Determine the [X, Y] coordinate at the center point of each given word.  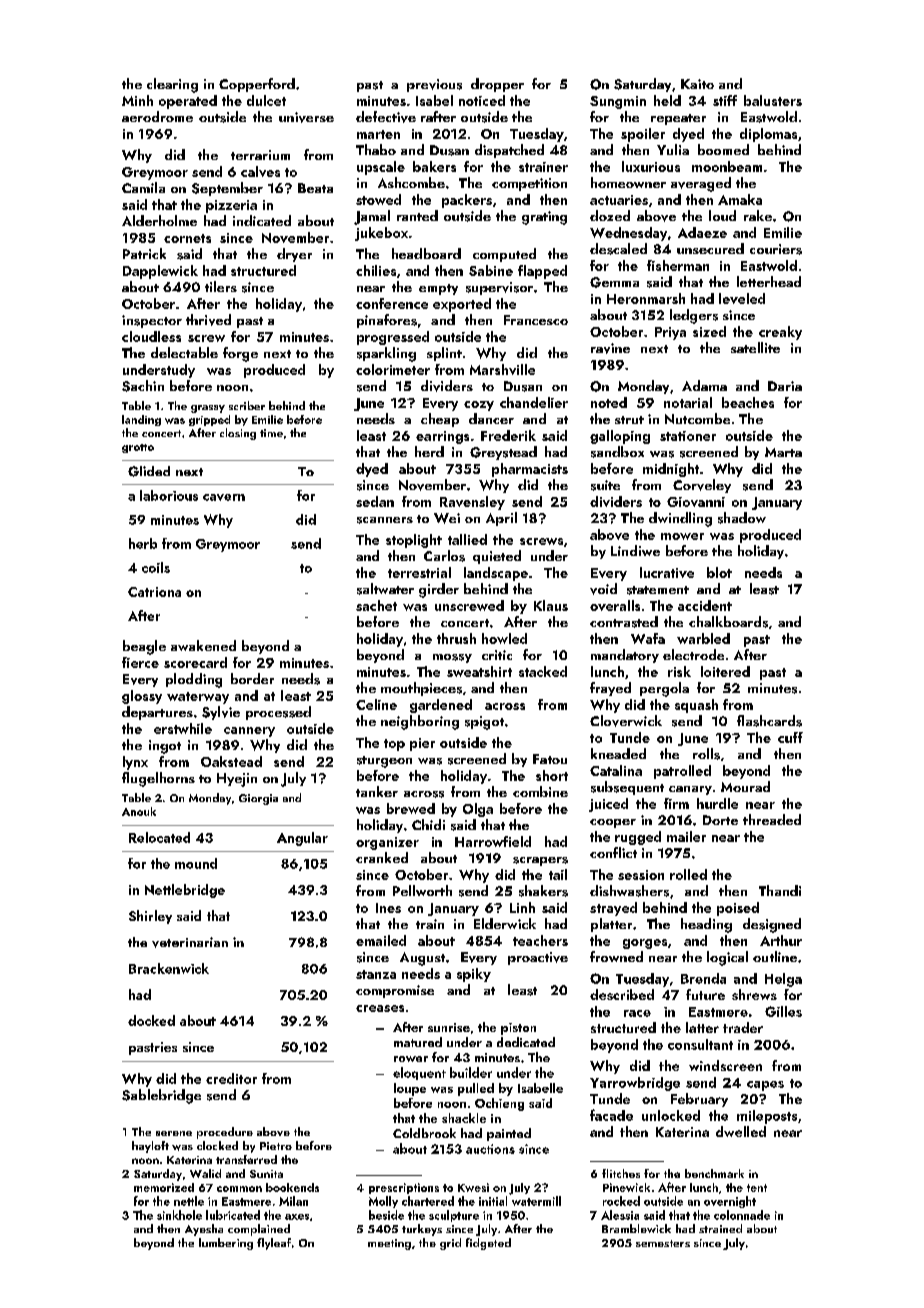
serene [174, 1133]
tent [757, 1188]
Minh [137, 100]
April [501, 519]
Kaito [697, 84]
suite [605, 485]
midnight [671, 470]
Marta [783, 452]
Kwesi [473, 1187]
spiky [474, 975]
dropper [497, 85]
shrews [754, 994]
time [271, 433]
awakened [203, 645]
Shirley [150, 917]
